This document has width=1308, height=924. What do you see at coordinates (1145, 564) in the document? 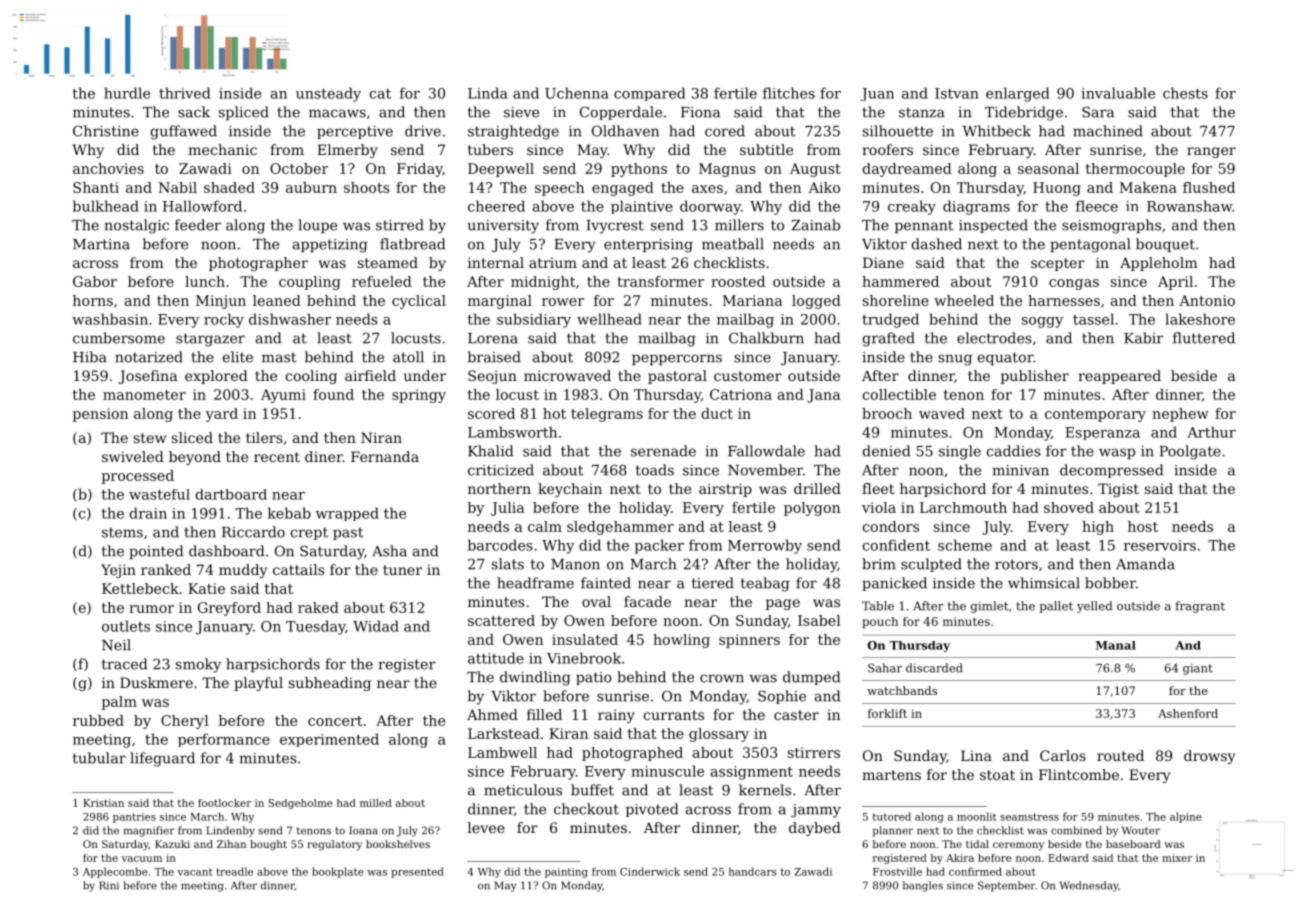
I see `Amanda` at bounding box center [1145, 564].
